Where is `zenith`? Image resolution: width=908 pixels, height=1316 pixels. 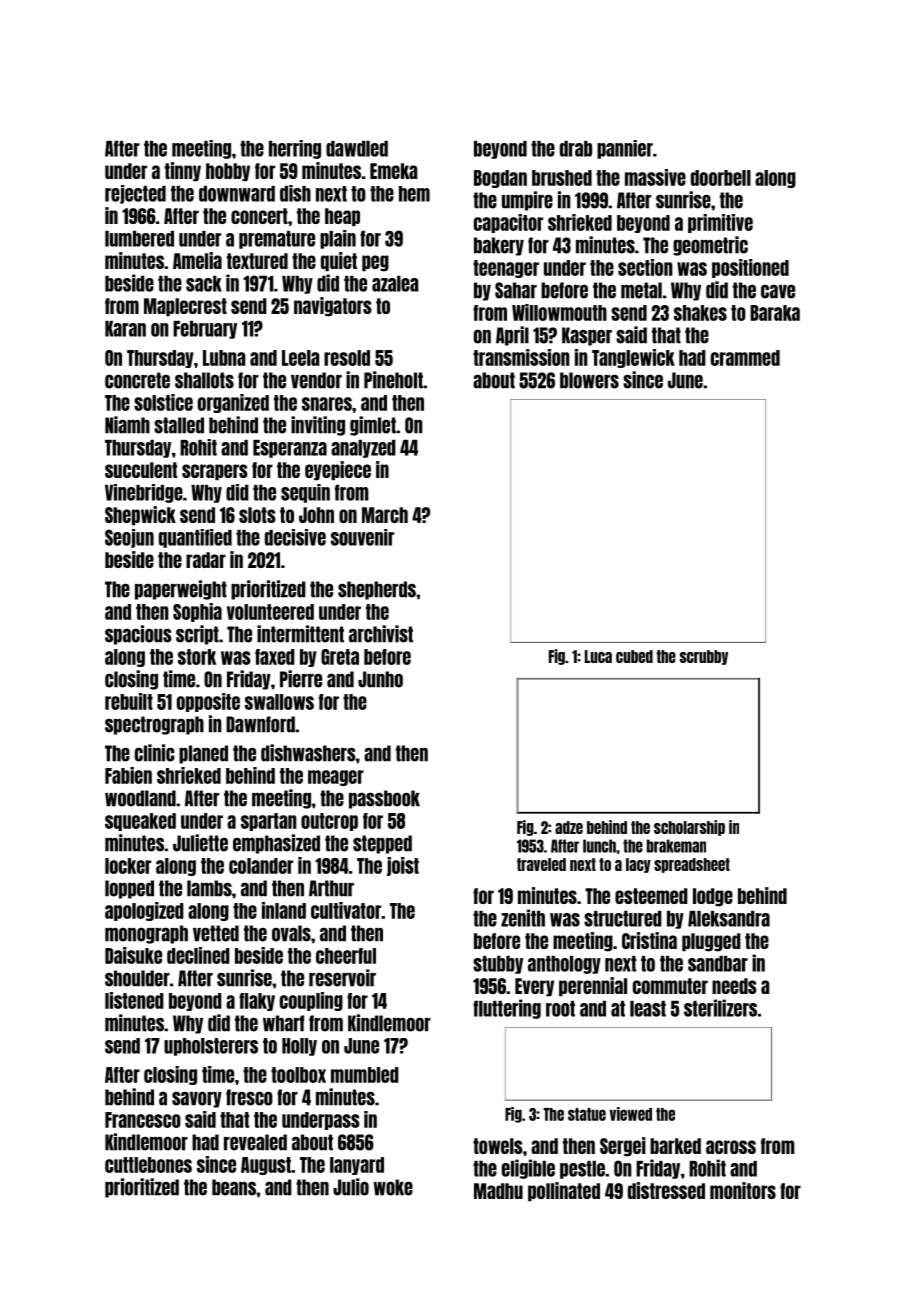
zenith is located at coordinates (523, 918).
